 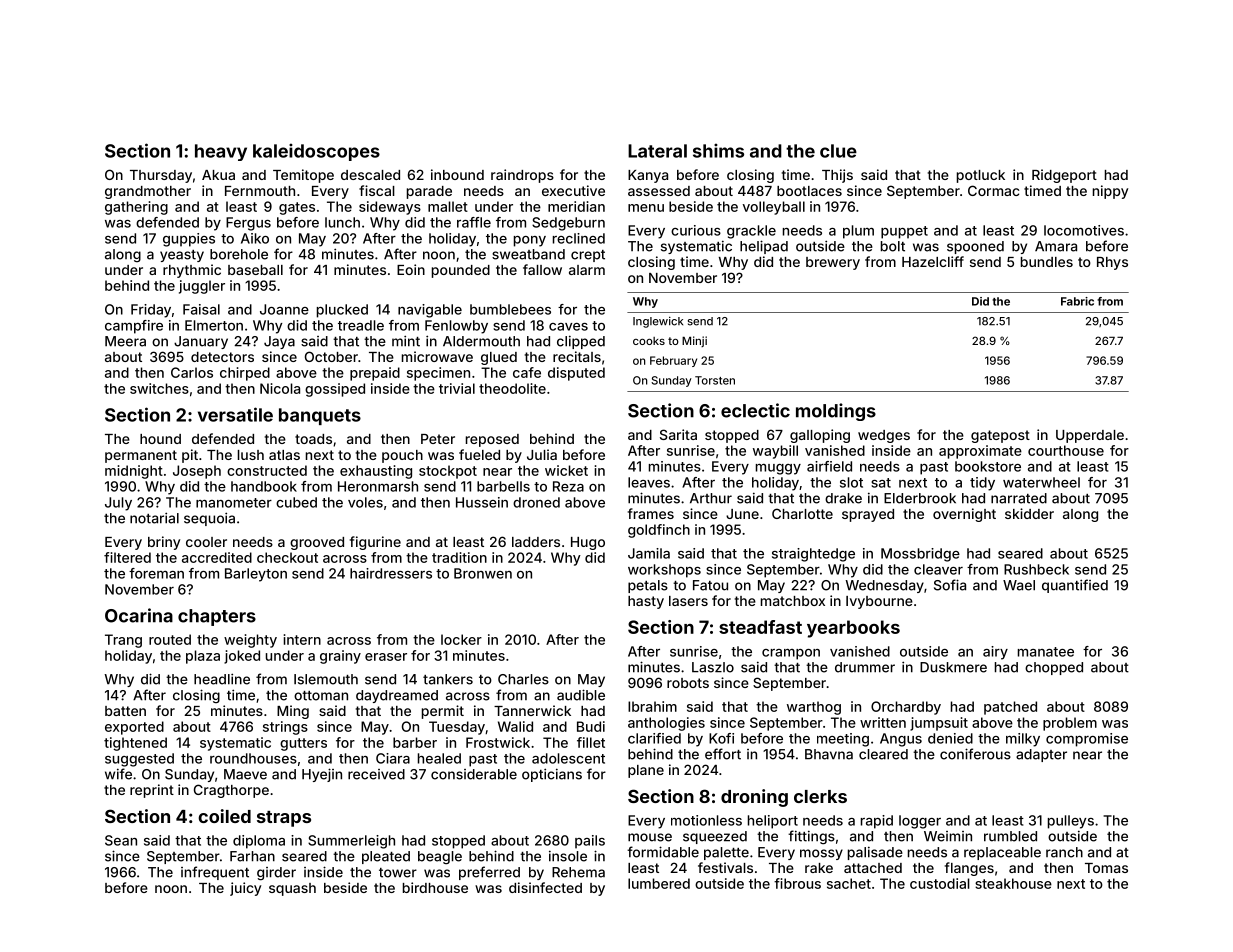 I want to click on steakhouse, so click(x=1013, y=883).
